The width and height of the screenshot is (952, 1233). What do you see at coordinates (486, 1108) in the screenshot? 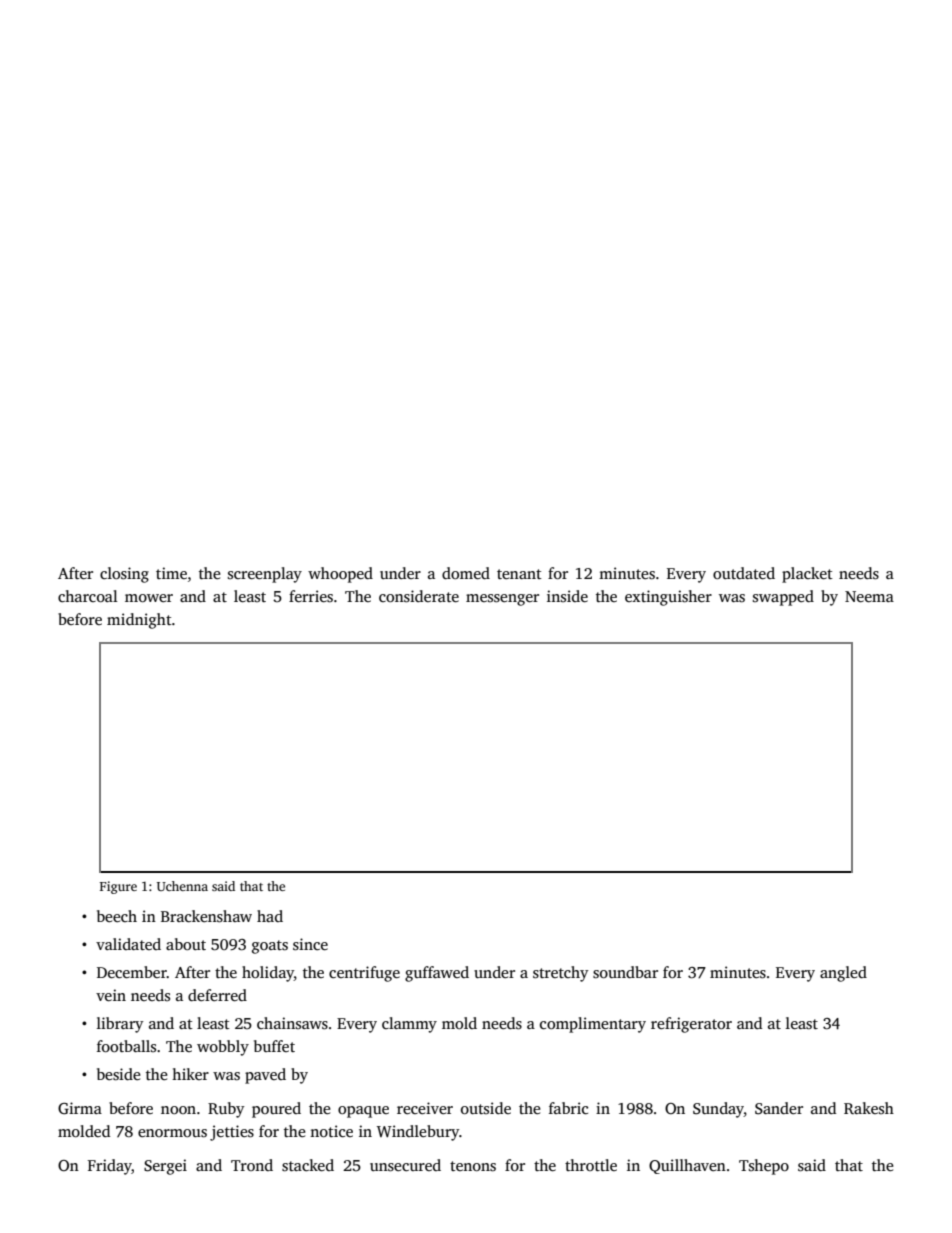
I see `outside` at bounding box center [486, 1108].
